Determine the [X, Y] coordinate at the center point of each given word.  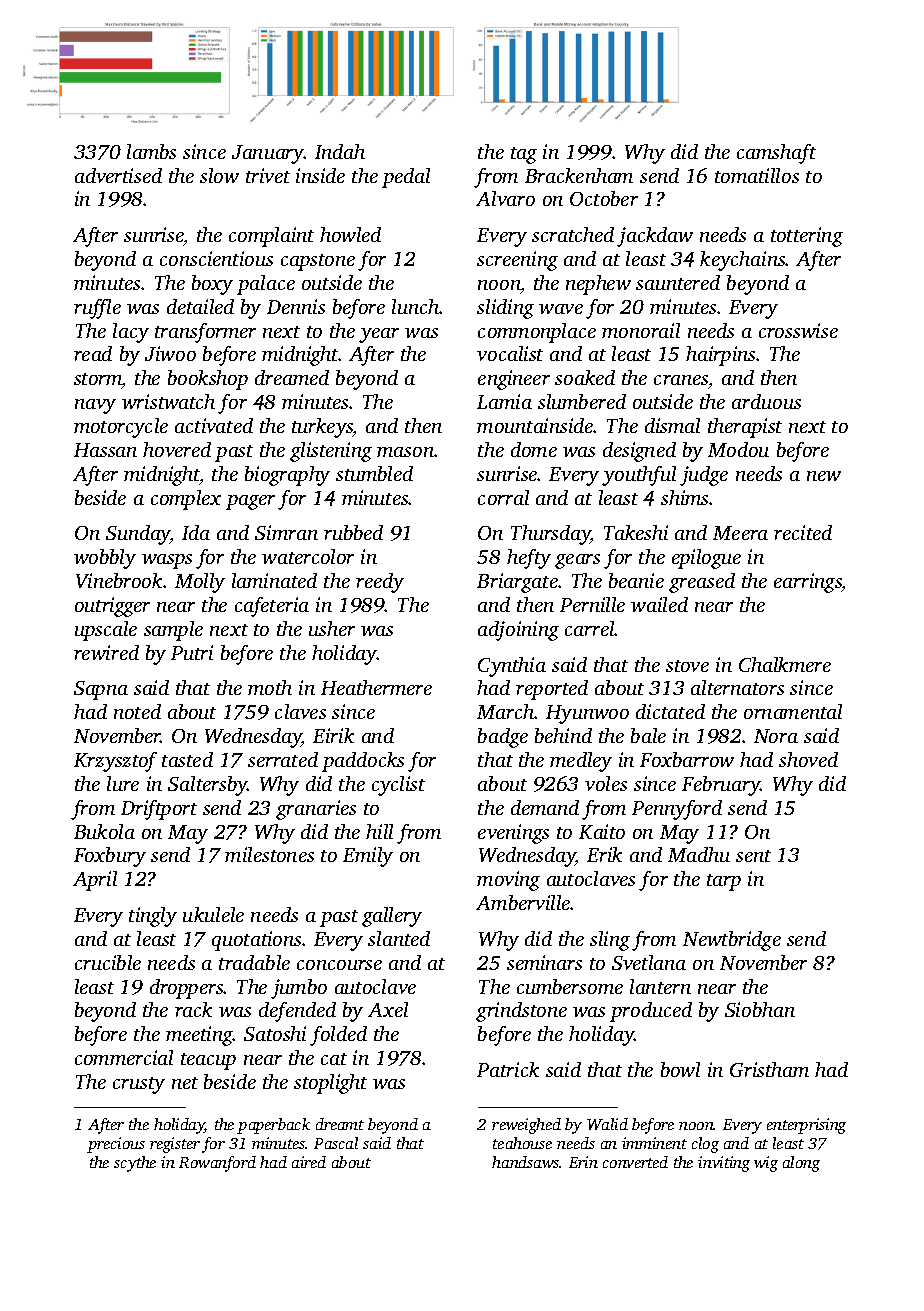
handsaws [526, 1162]
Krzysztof [115, 762]
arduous [766, 401]
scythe [135, 1164]
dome [534, 449]
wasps [167, 561]
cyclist [398, 786]
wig [766, 1164]
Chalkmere [785, 664]
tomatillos [757, 175]
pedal [406, 178]
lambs [151, 151]
